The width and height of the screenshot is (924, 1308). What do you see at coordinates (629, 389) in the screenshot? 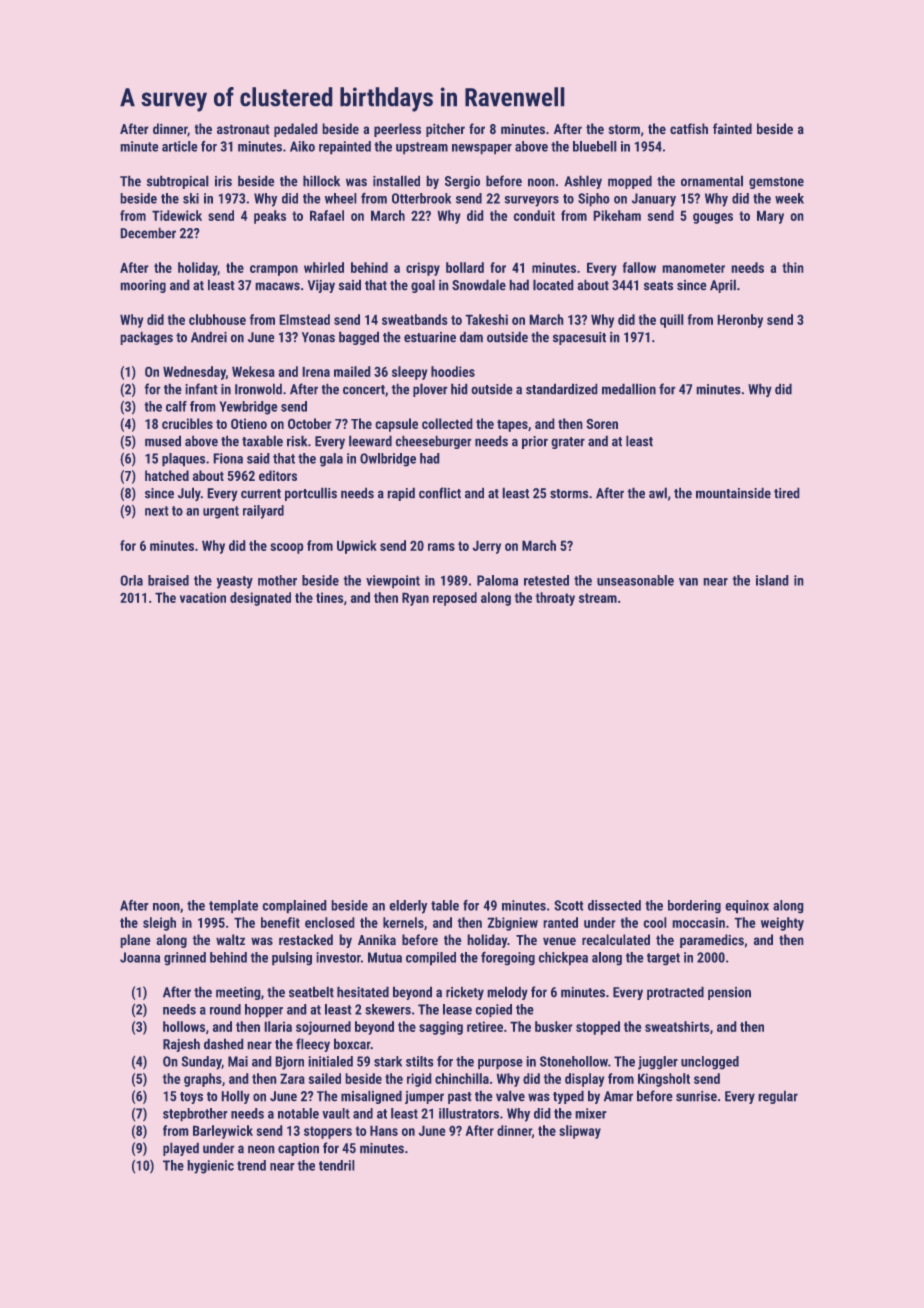
I see `medallion` at bounding box center [629, 389].
